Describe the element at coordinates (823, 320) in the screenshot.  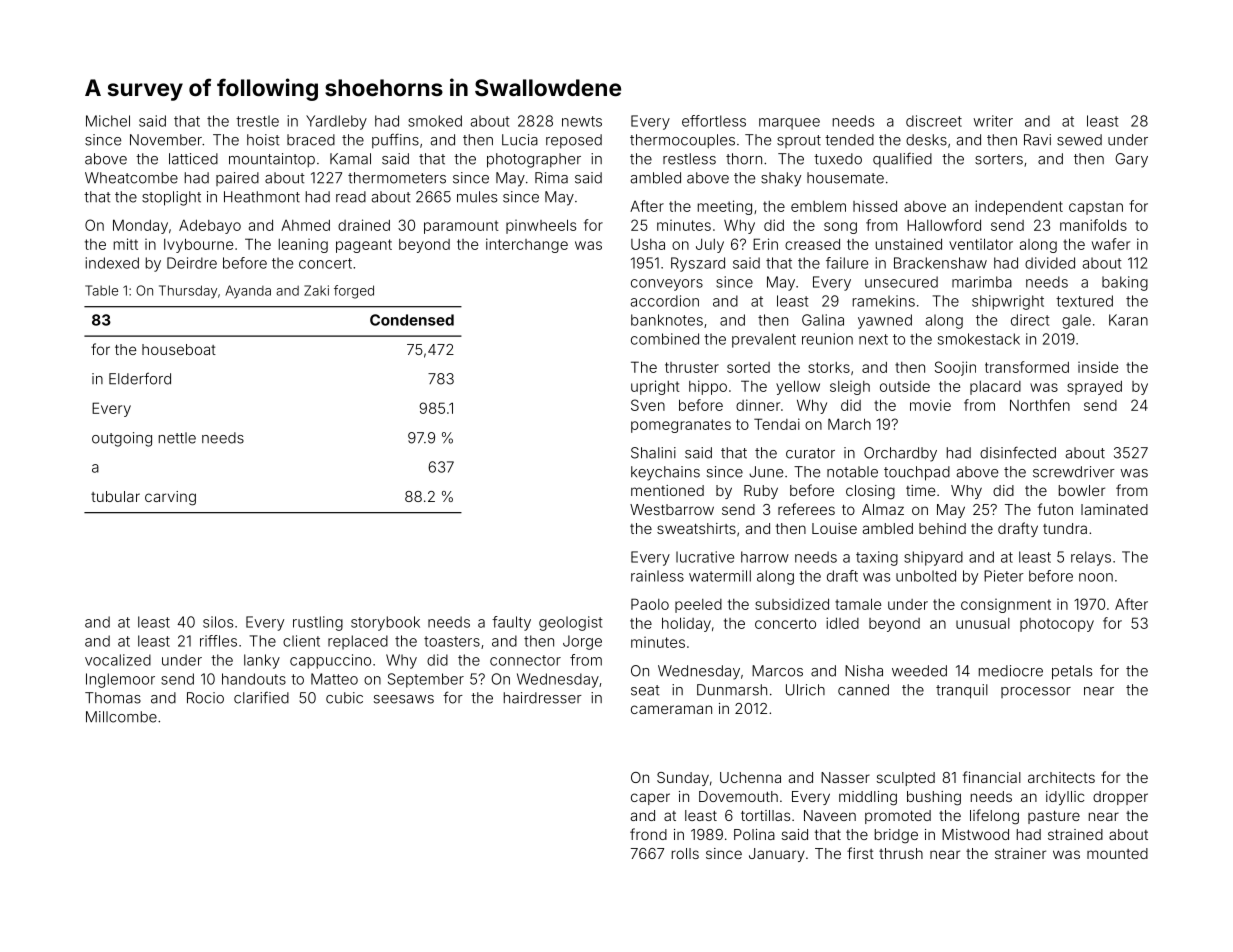
I see `Galina` at that location.
